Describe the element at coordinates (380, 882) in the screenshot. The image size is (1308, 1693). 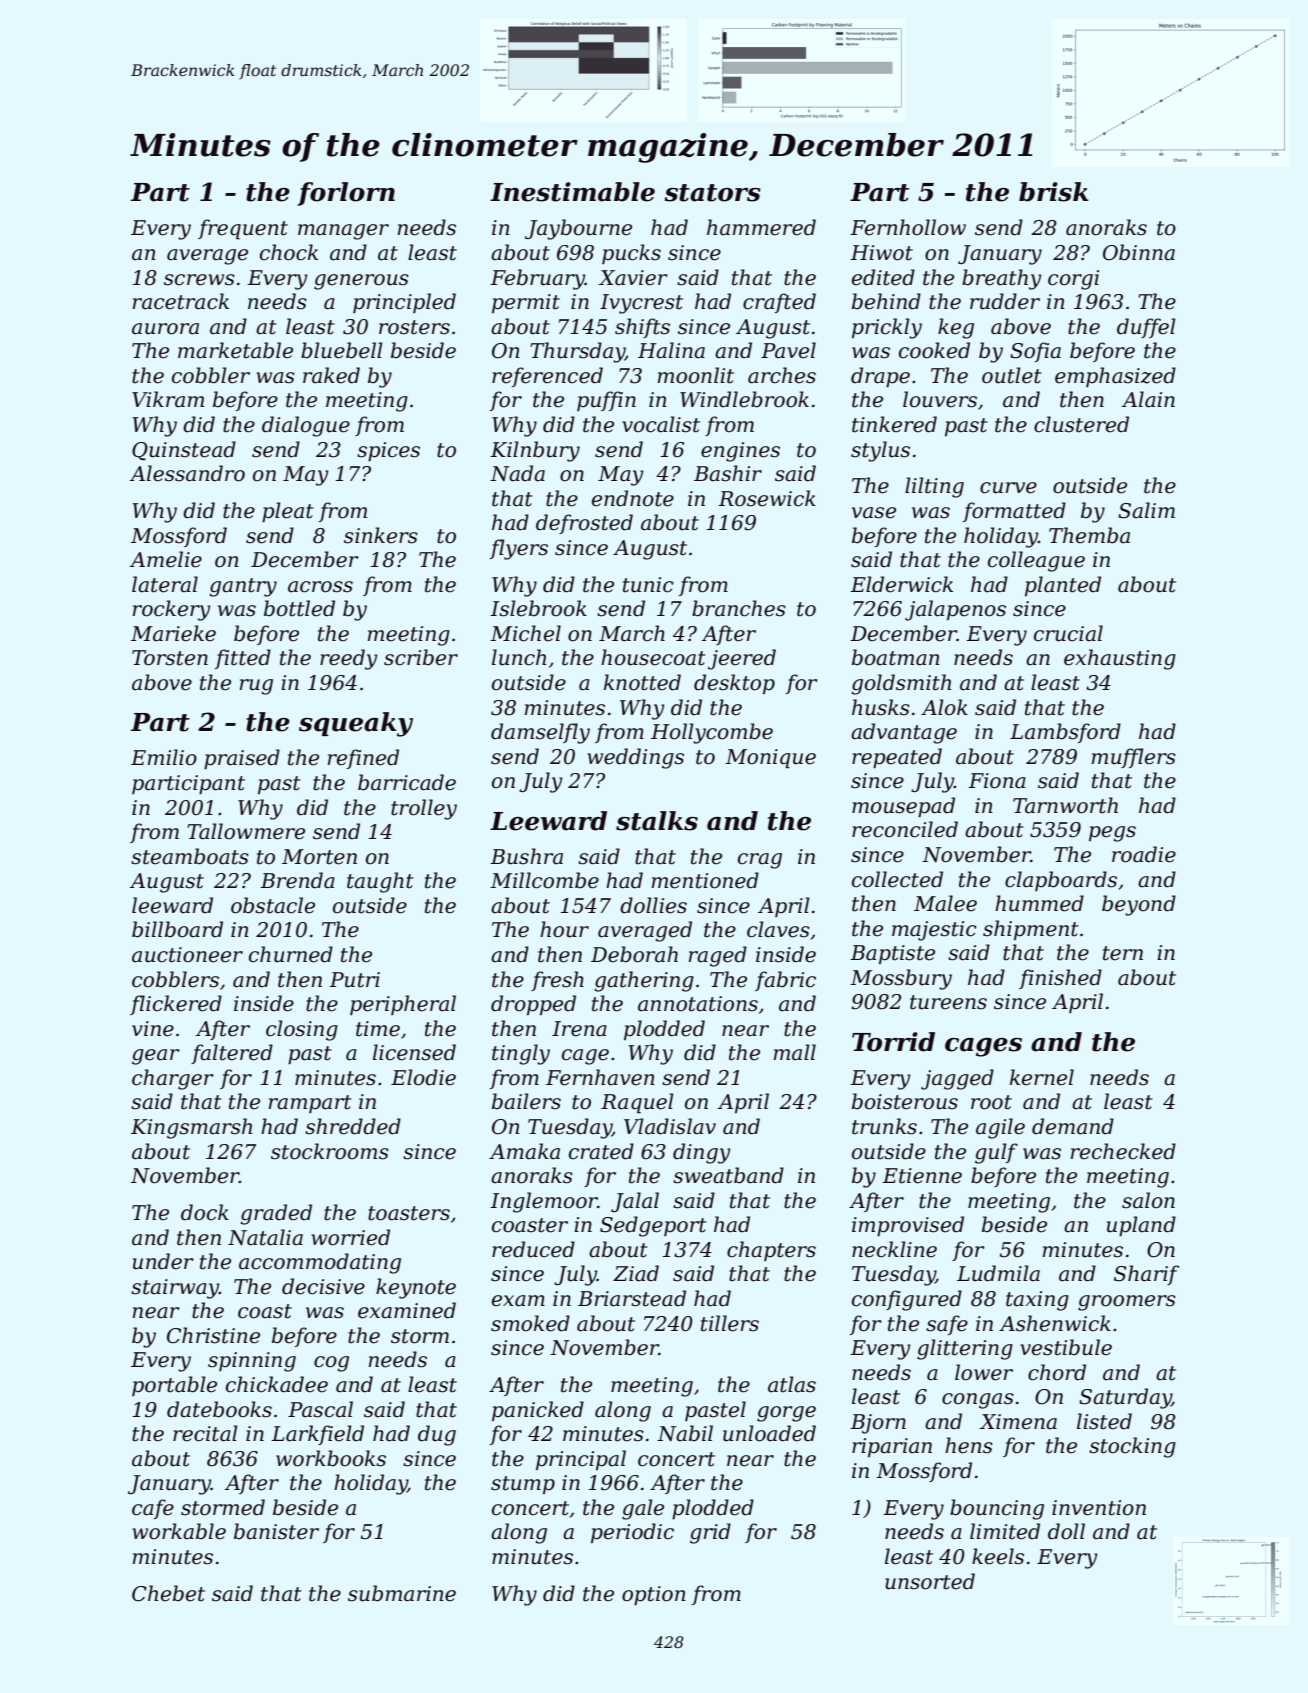
I see `taught` at that location.
